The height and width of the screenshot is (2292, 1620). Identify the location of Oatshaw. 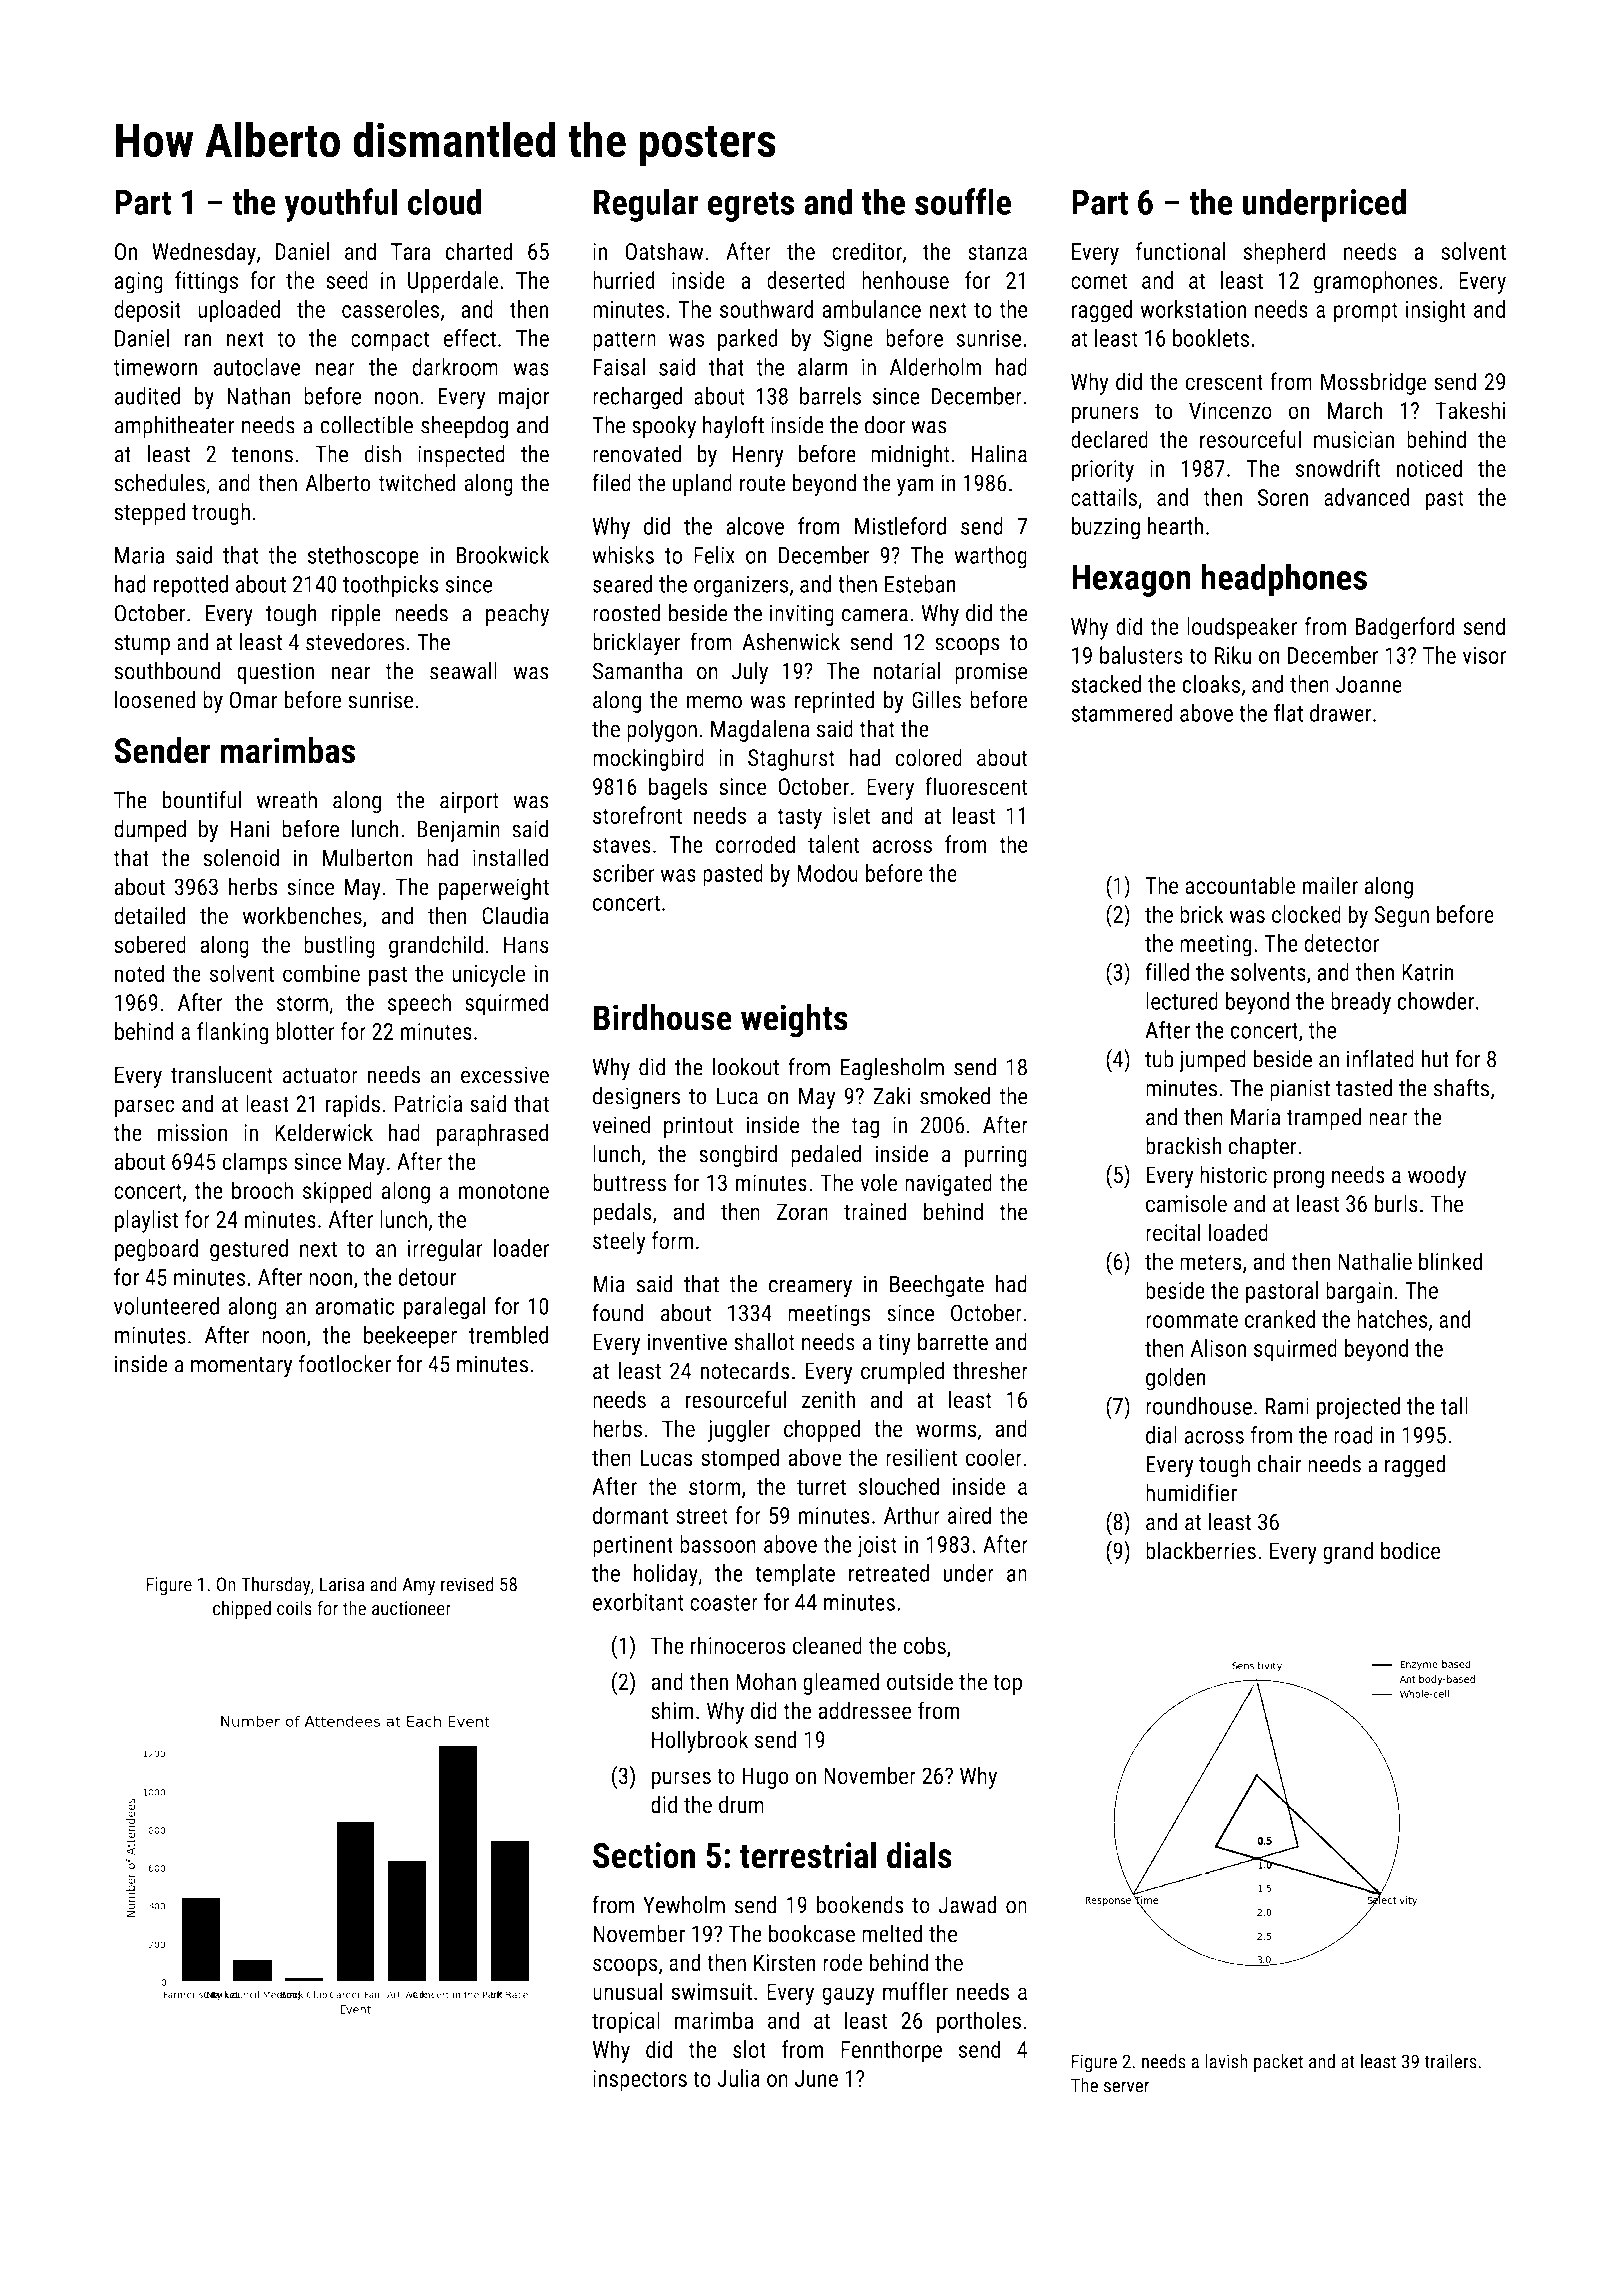
(664, 251).
